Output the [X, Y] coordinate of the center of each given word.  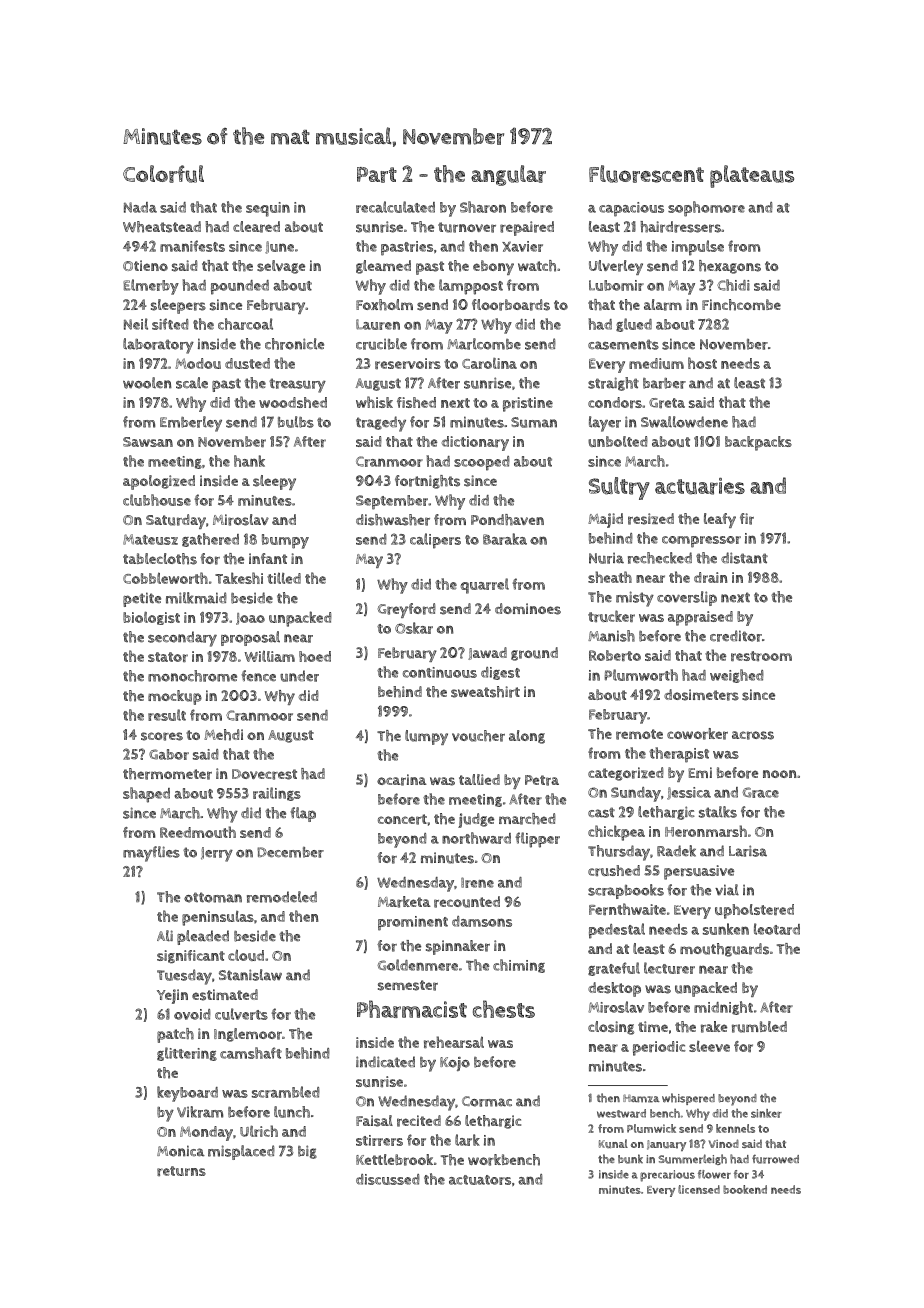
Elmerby [151, 287]
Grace [760, 792]
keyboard [187, 1094]
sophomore [706, 209]
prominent [413, 923]
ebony [493, 267]
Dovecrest [264, 774]
